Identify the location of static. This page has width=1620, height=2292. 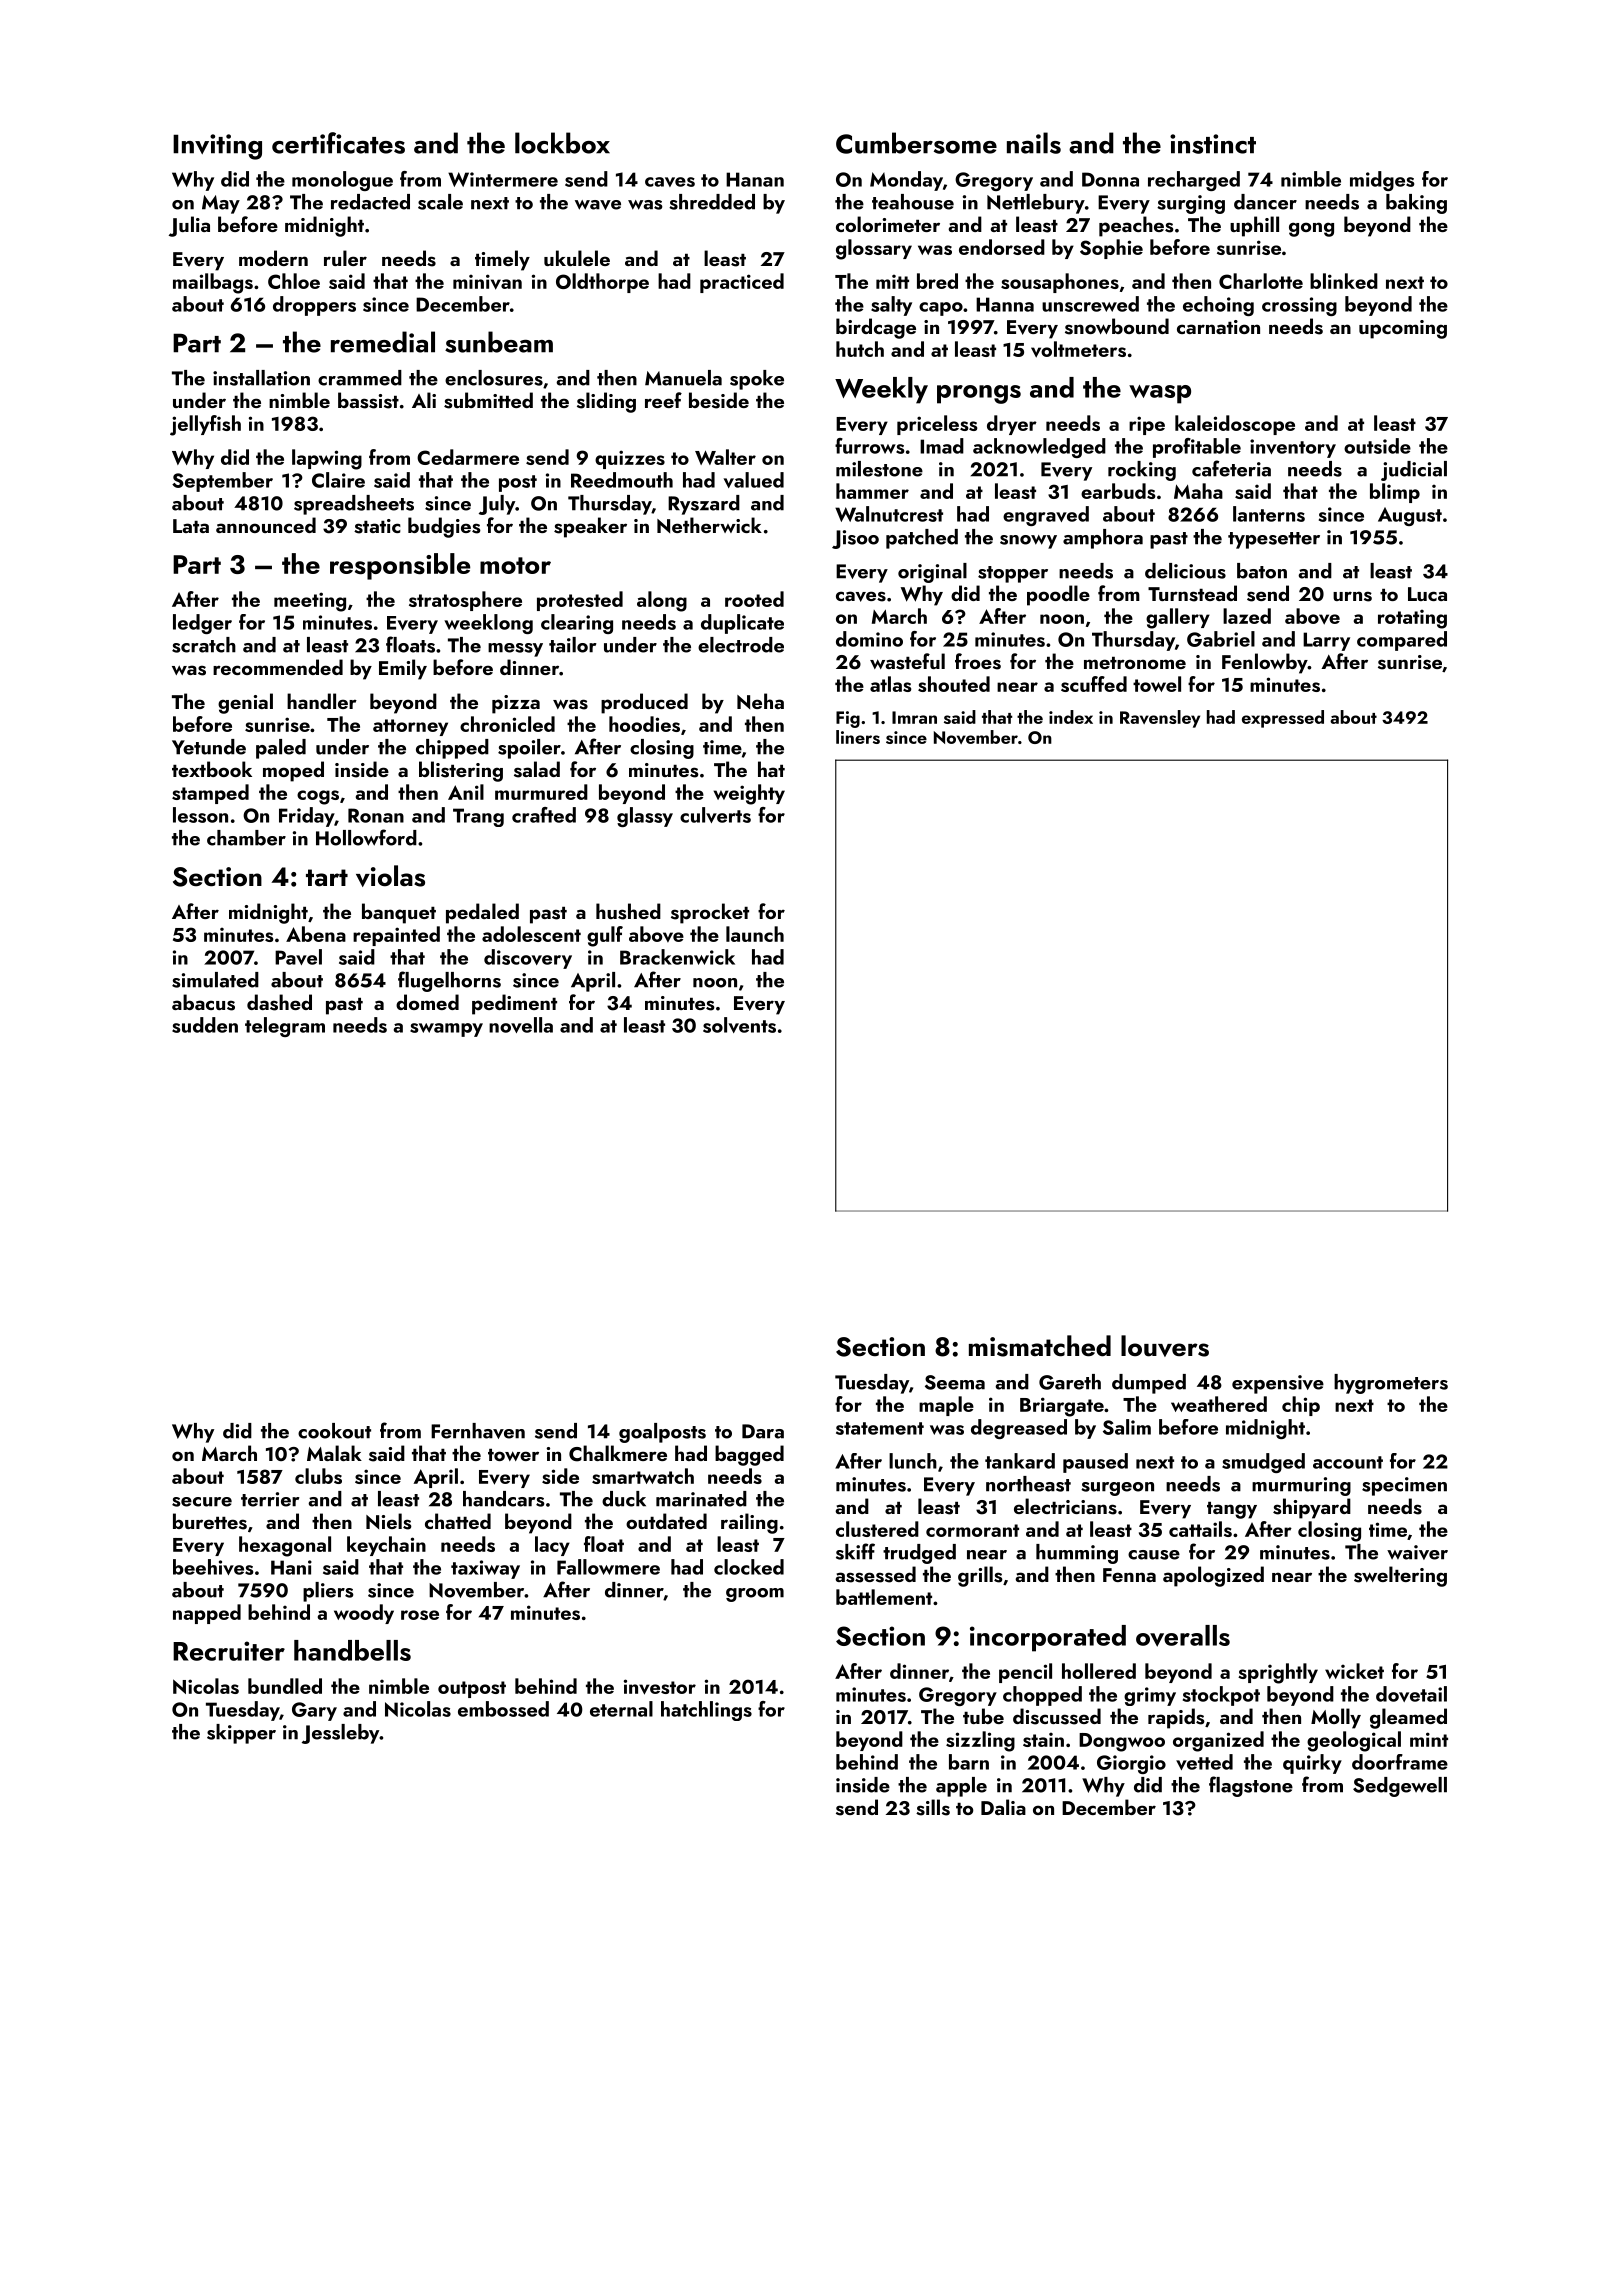
(377, 526).
